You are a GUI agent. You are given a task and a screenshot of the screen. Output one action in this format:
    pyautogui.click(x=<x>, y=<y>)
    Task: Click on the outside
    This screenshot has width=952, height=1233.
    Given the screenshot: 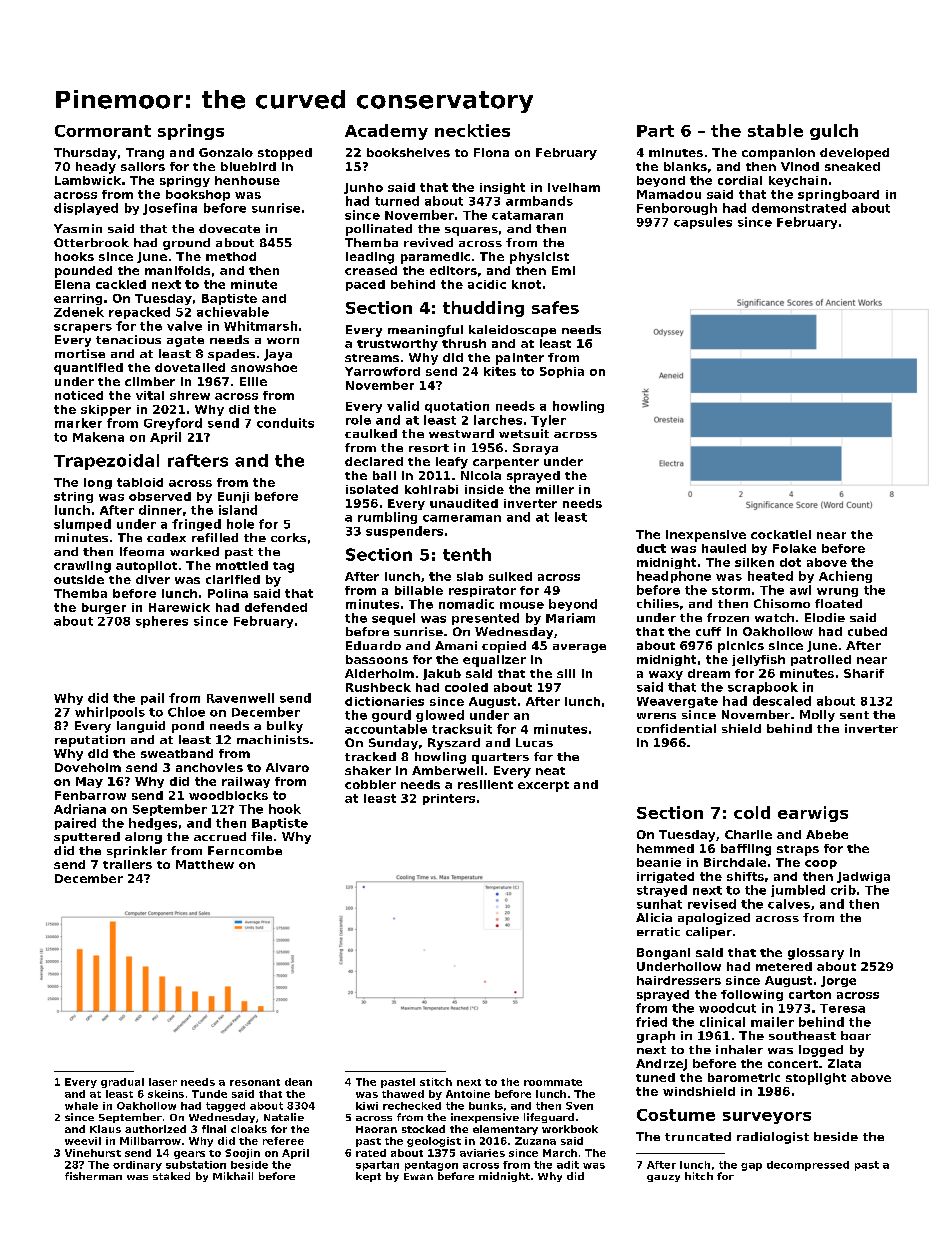 What is the action you would take?
    pyautogui.click(x=79, y=579)
